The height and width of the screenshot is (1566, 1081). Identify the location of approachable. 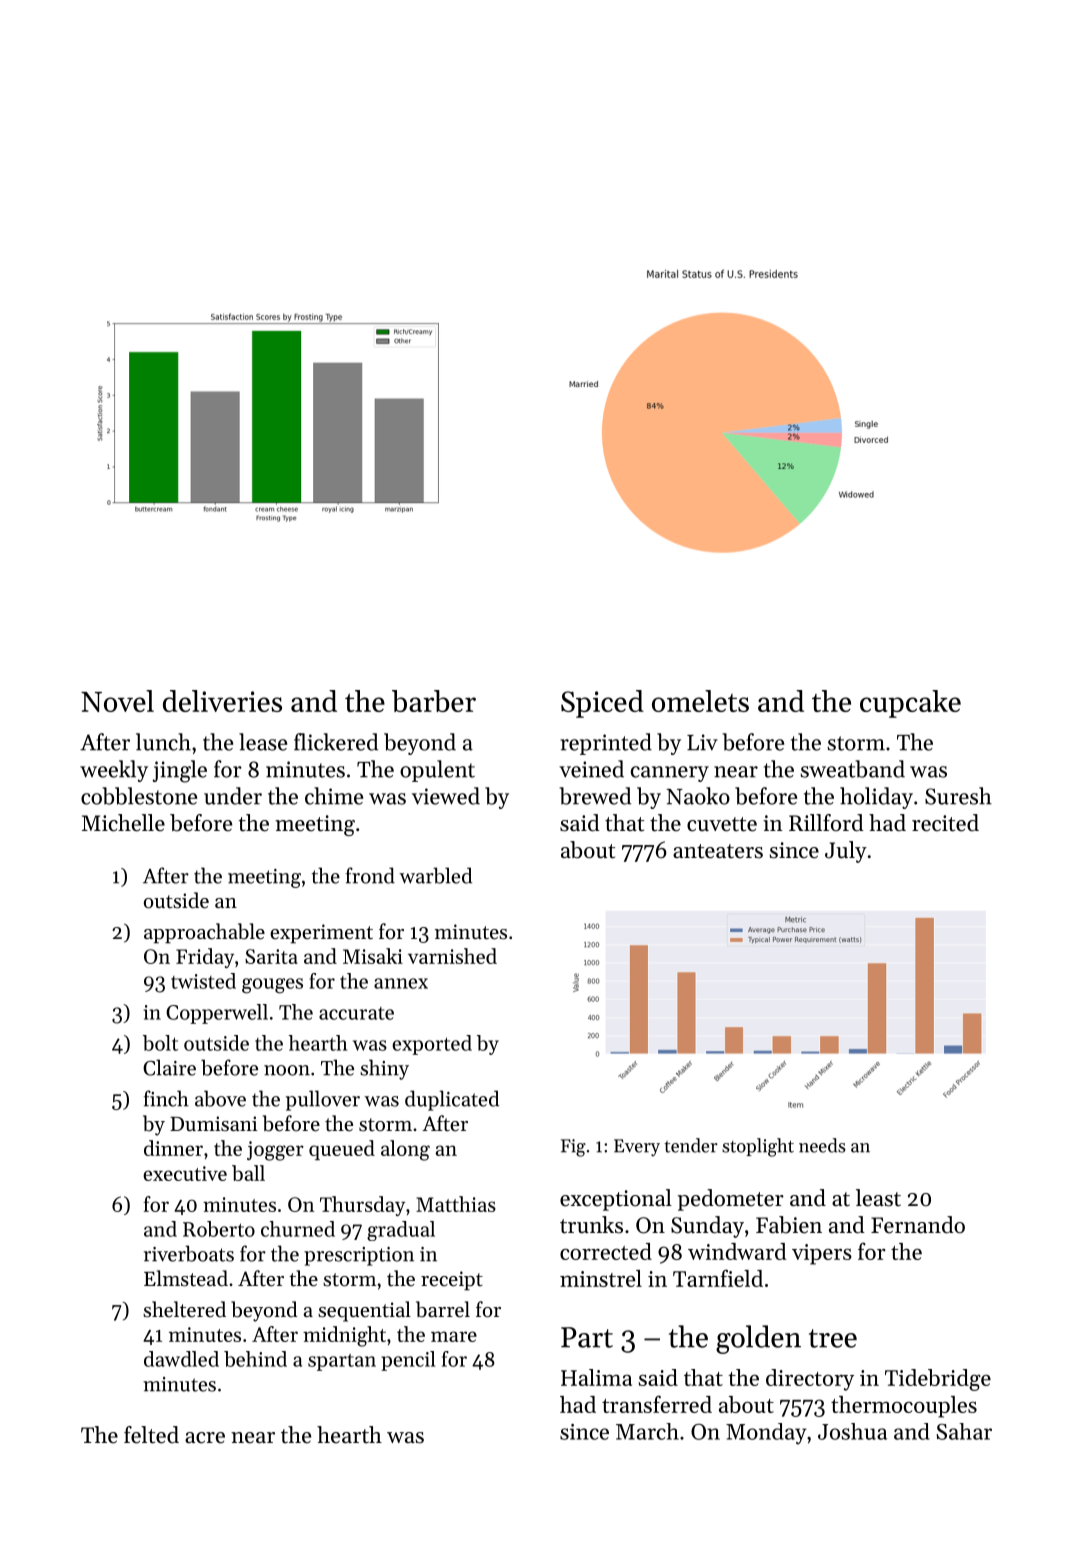
(204, 933).
